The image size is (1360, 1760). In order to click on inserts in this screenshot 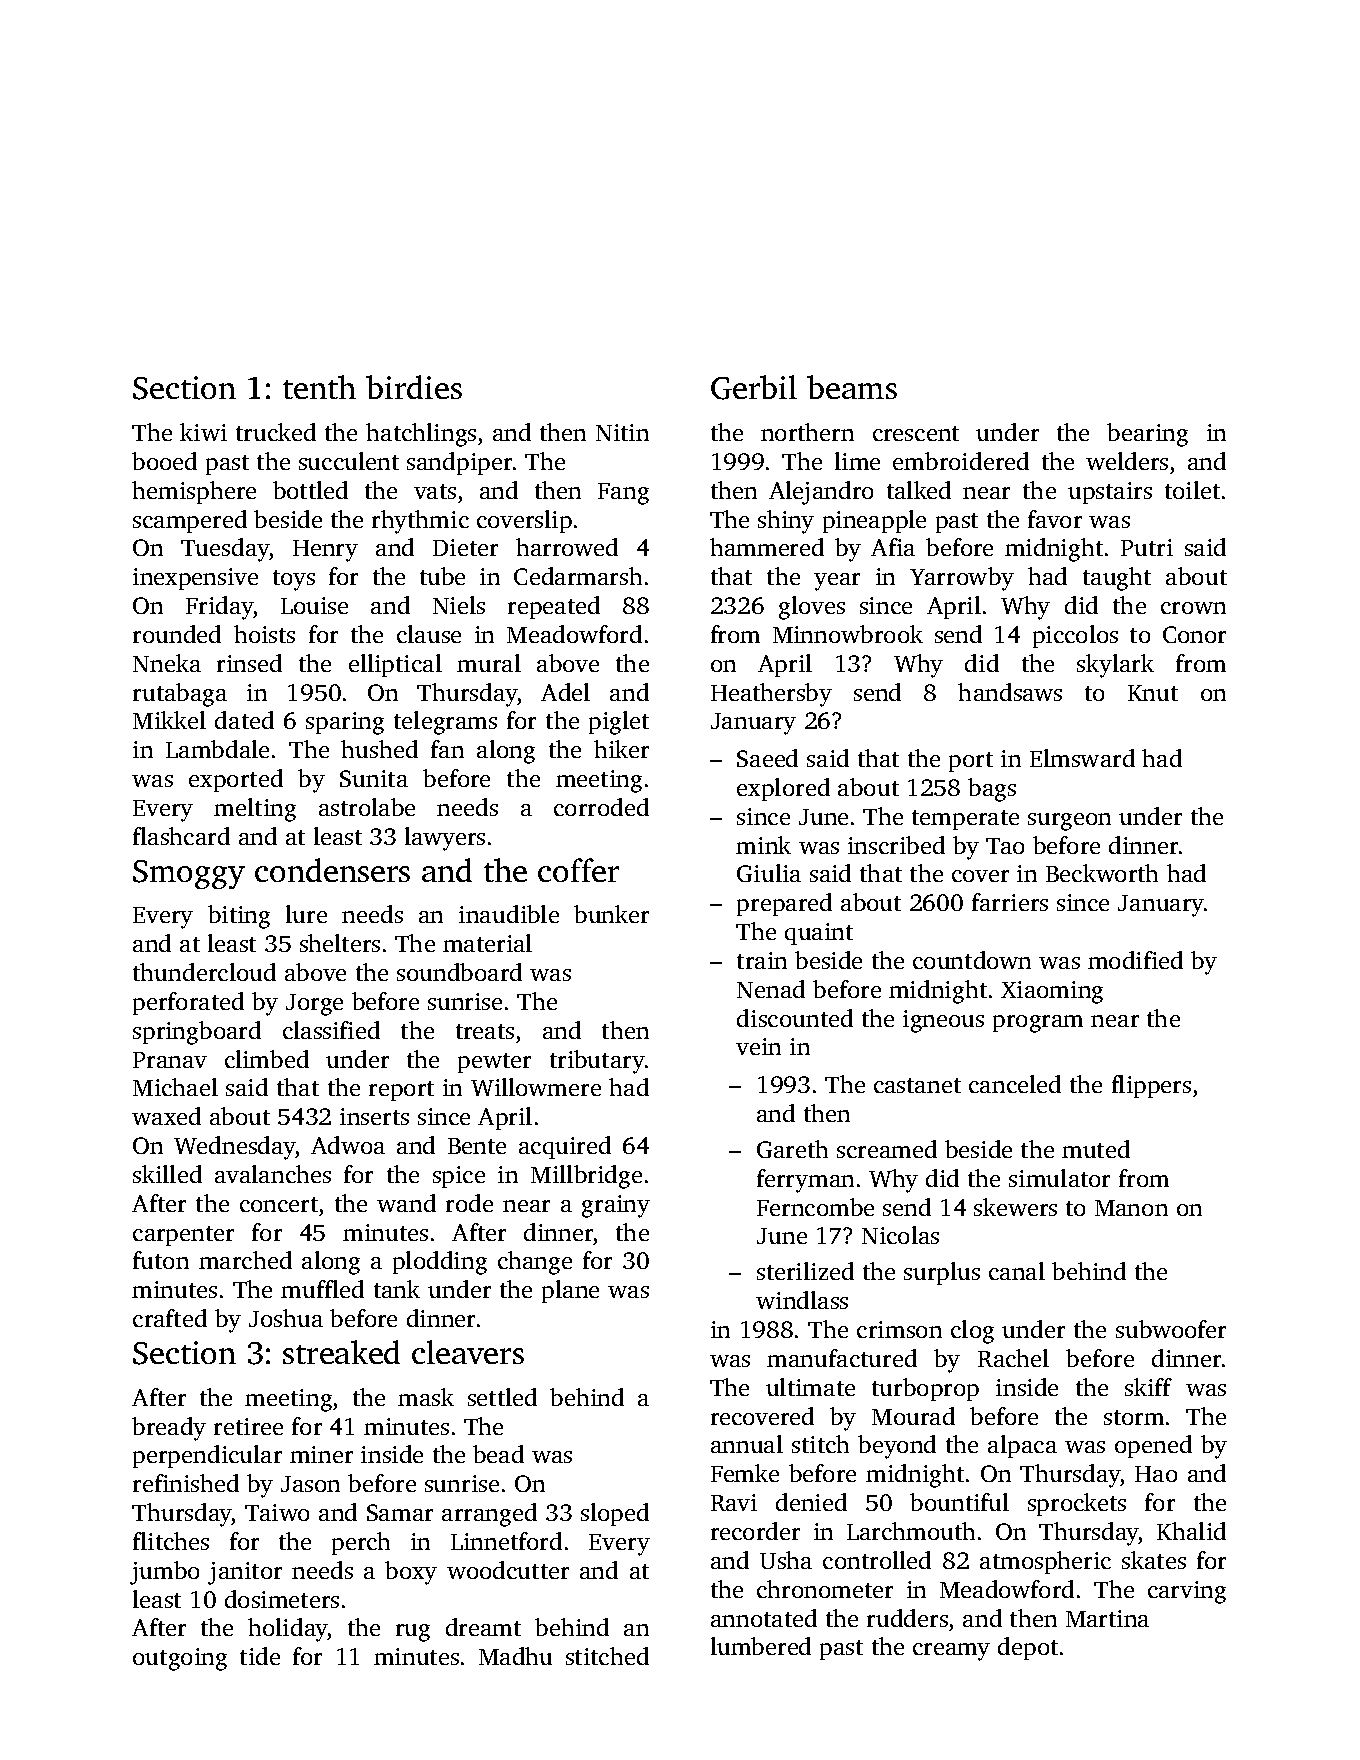, I will do `click(374, 1116)`.
